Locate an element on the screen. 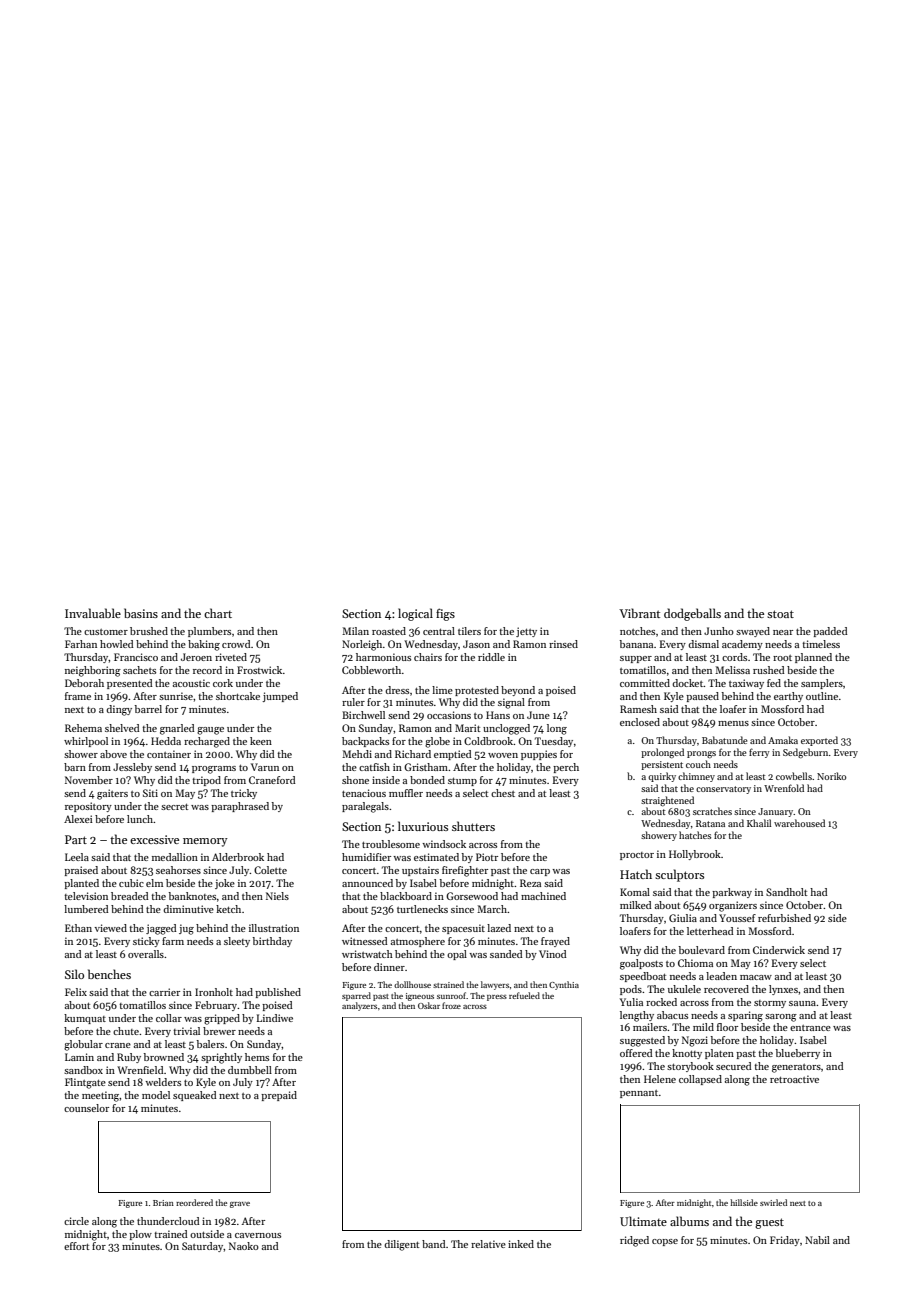 This screenshot has width=924, height=1308. basins is located at coordinates (141, 613).
